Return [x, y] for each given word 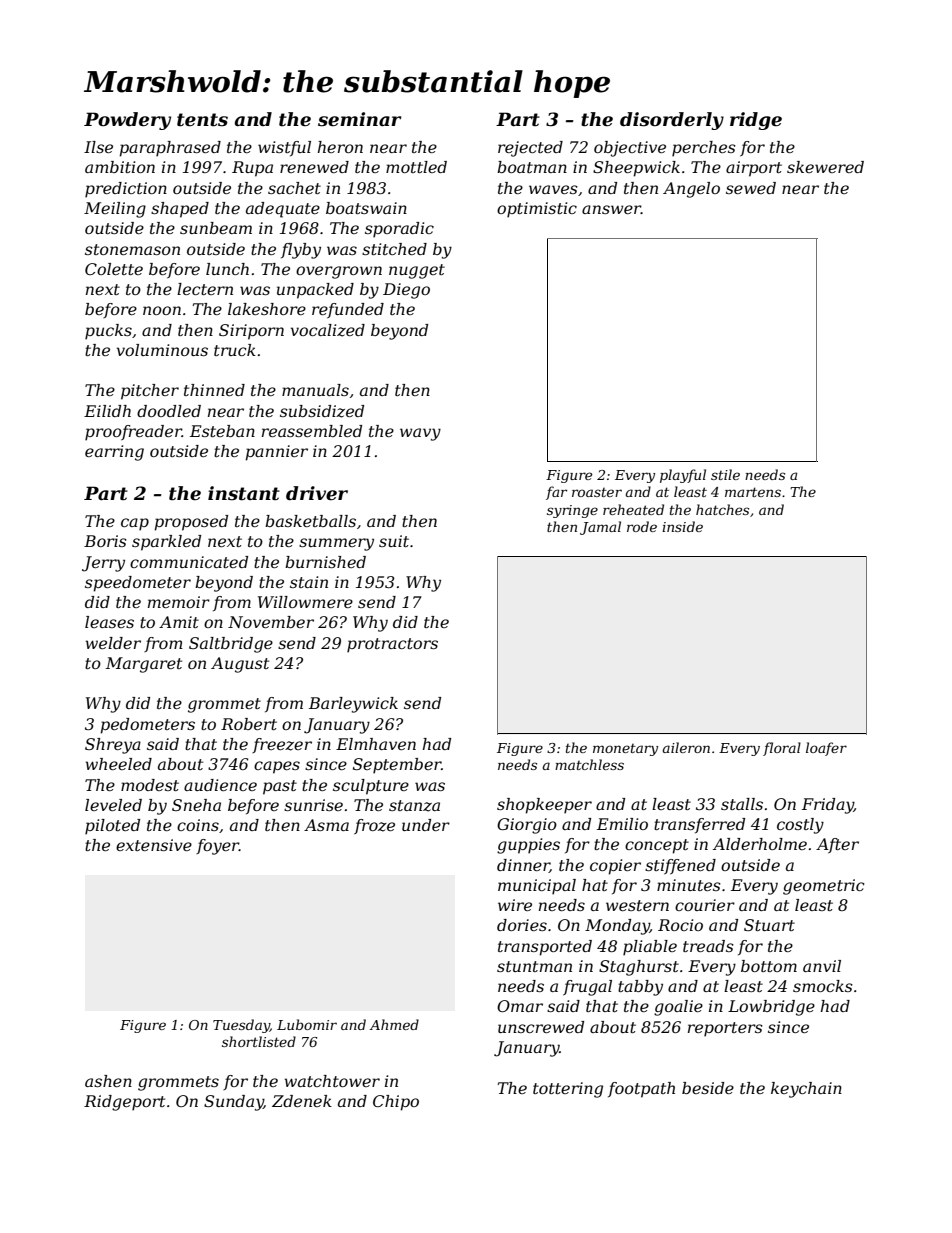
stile [725, 474]
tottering [568, 1090]
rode [642, 526]
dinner [523, 866]
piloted [112, 827]
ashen [108, 1081]
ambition [120, 167]
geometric [824, 887]
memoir [179, 602]
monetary [625, 750]
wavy [420, 434]
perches [704, 149]
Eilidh [107, 411]
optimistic [537, 210]
